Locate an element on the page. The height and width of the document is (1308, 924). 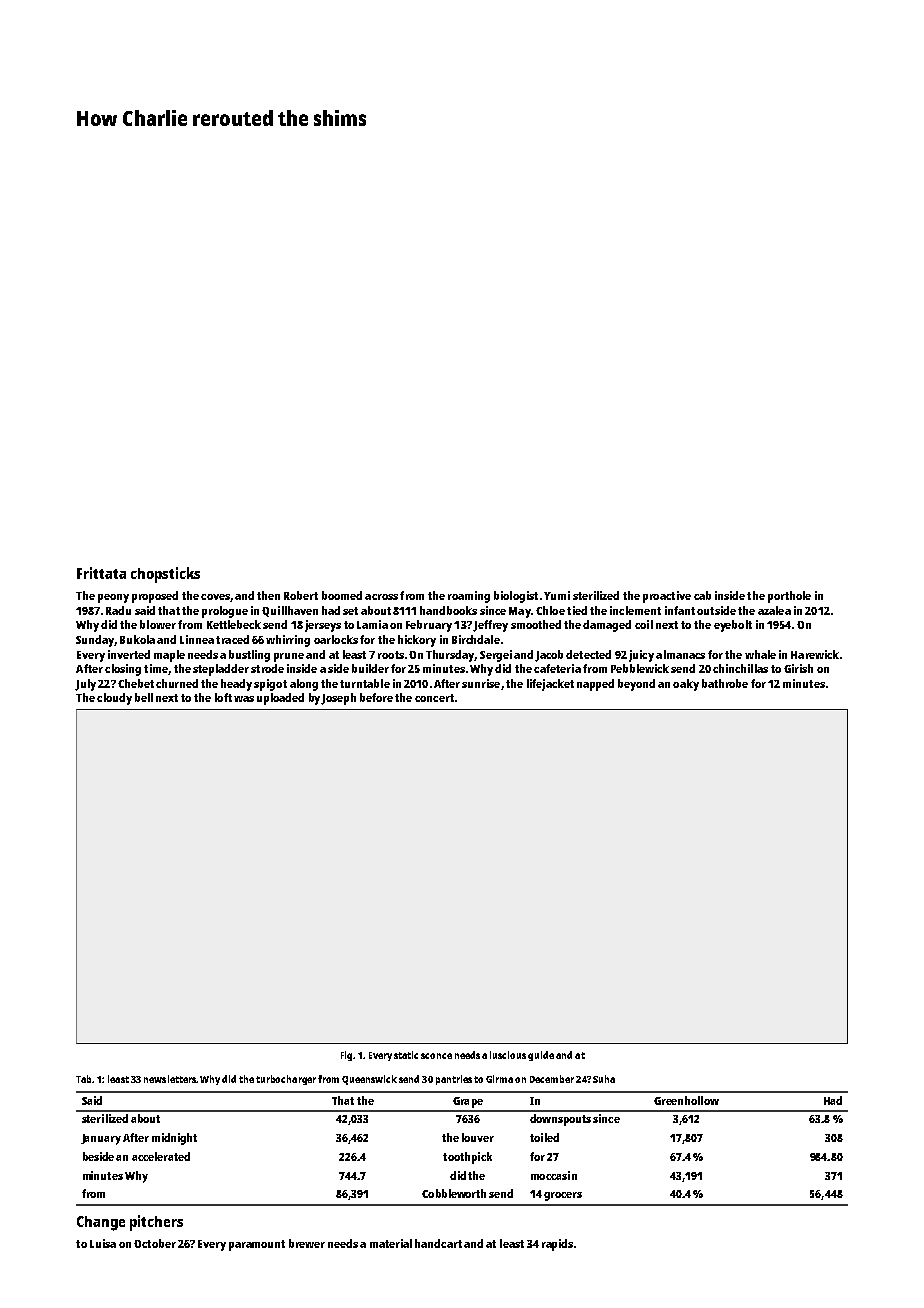
uploaded is located at coordinates (280, 699).
